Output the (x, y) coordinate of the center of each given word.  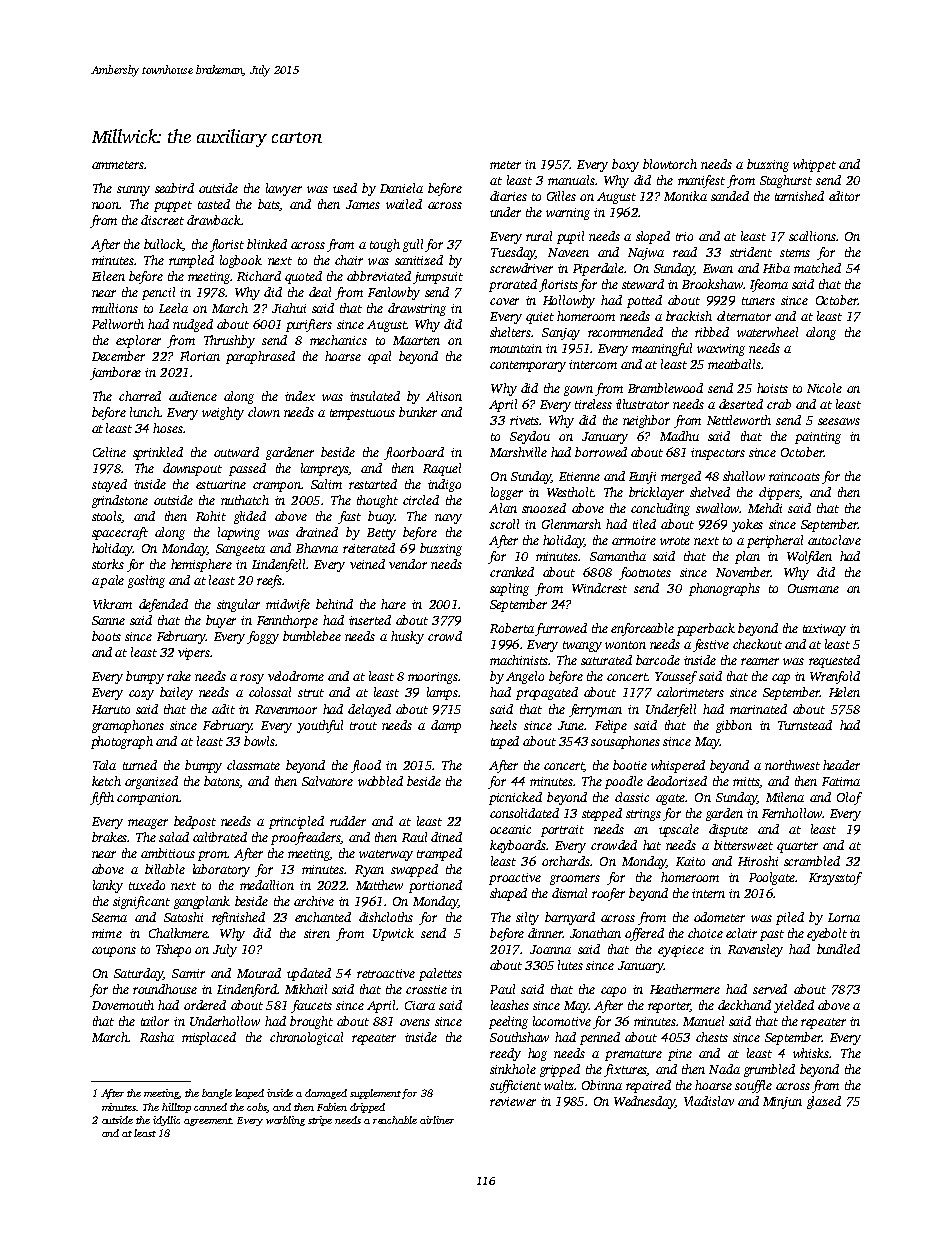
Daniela (401, 188)
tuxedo (147, 885)
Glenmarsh (571, 524)
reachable (395, 1120)
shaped (508, 894)
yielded (794, 1006)
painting (818, 438)
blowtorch (670, 164)
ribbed (712, 332)
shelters (510, 332)
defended (163, 605)
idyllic (166, 1121)
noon (105, 205)
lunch (145, 412)
